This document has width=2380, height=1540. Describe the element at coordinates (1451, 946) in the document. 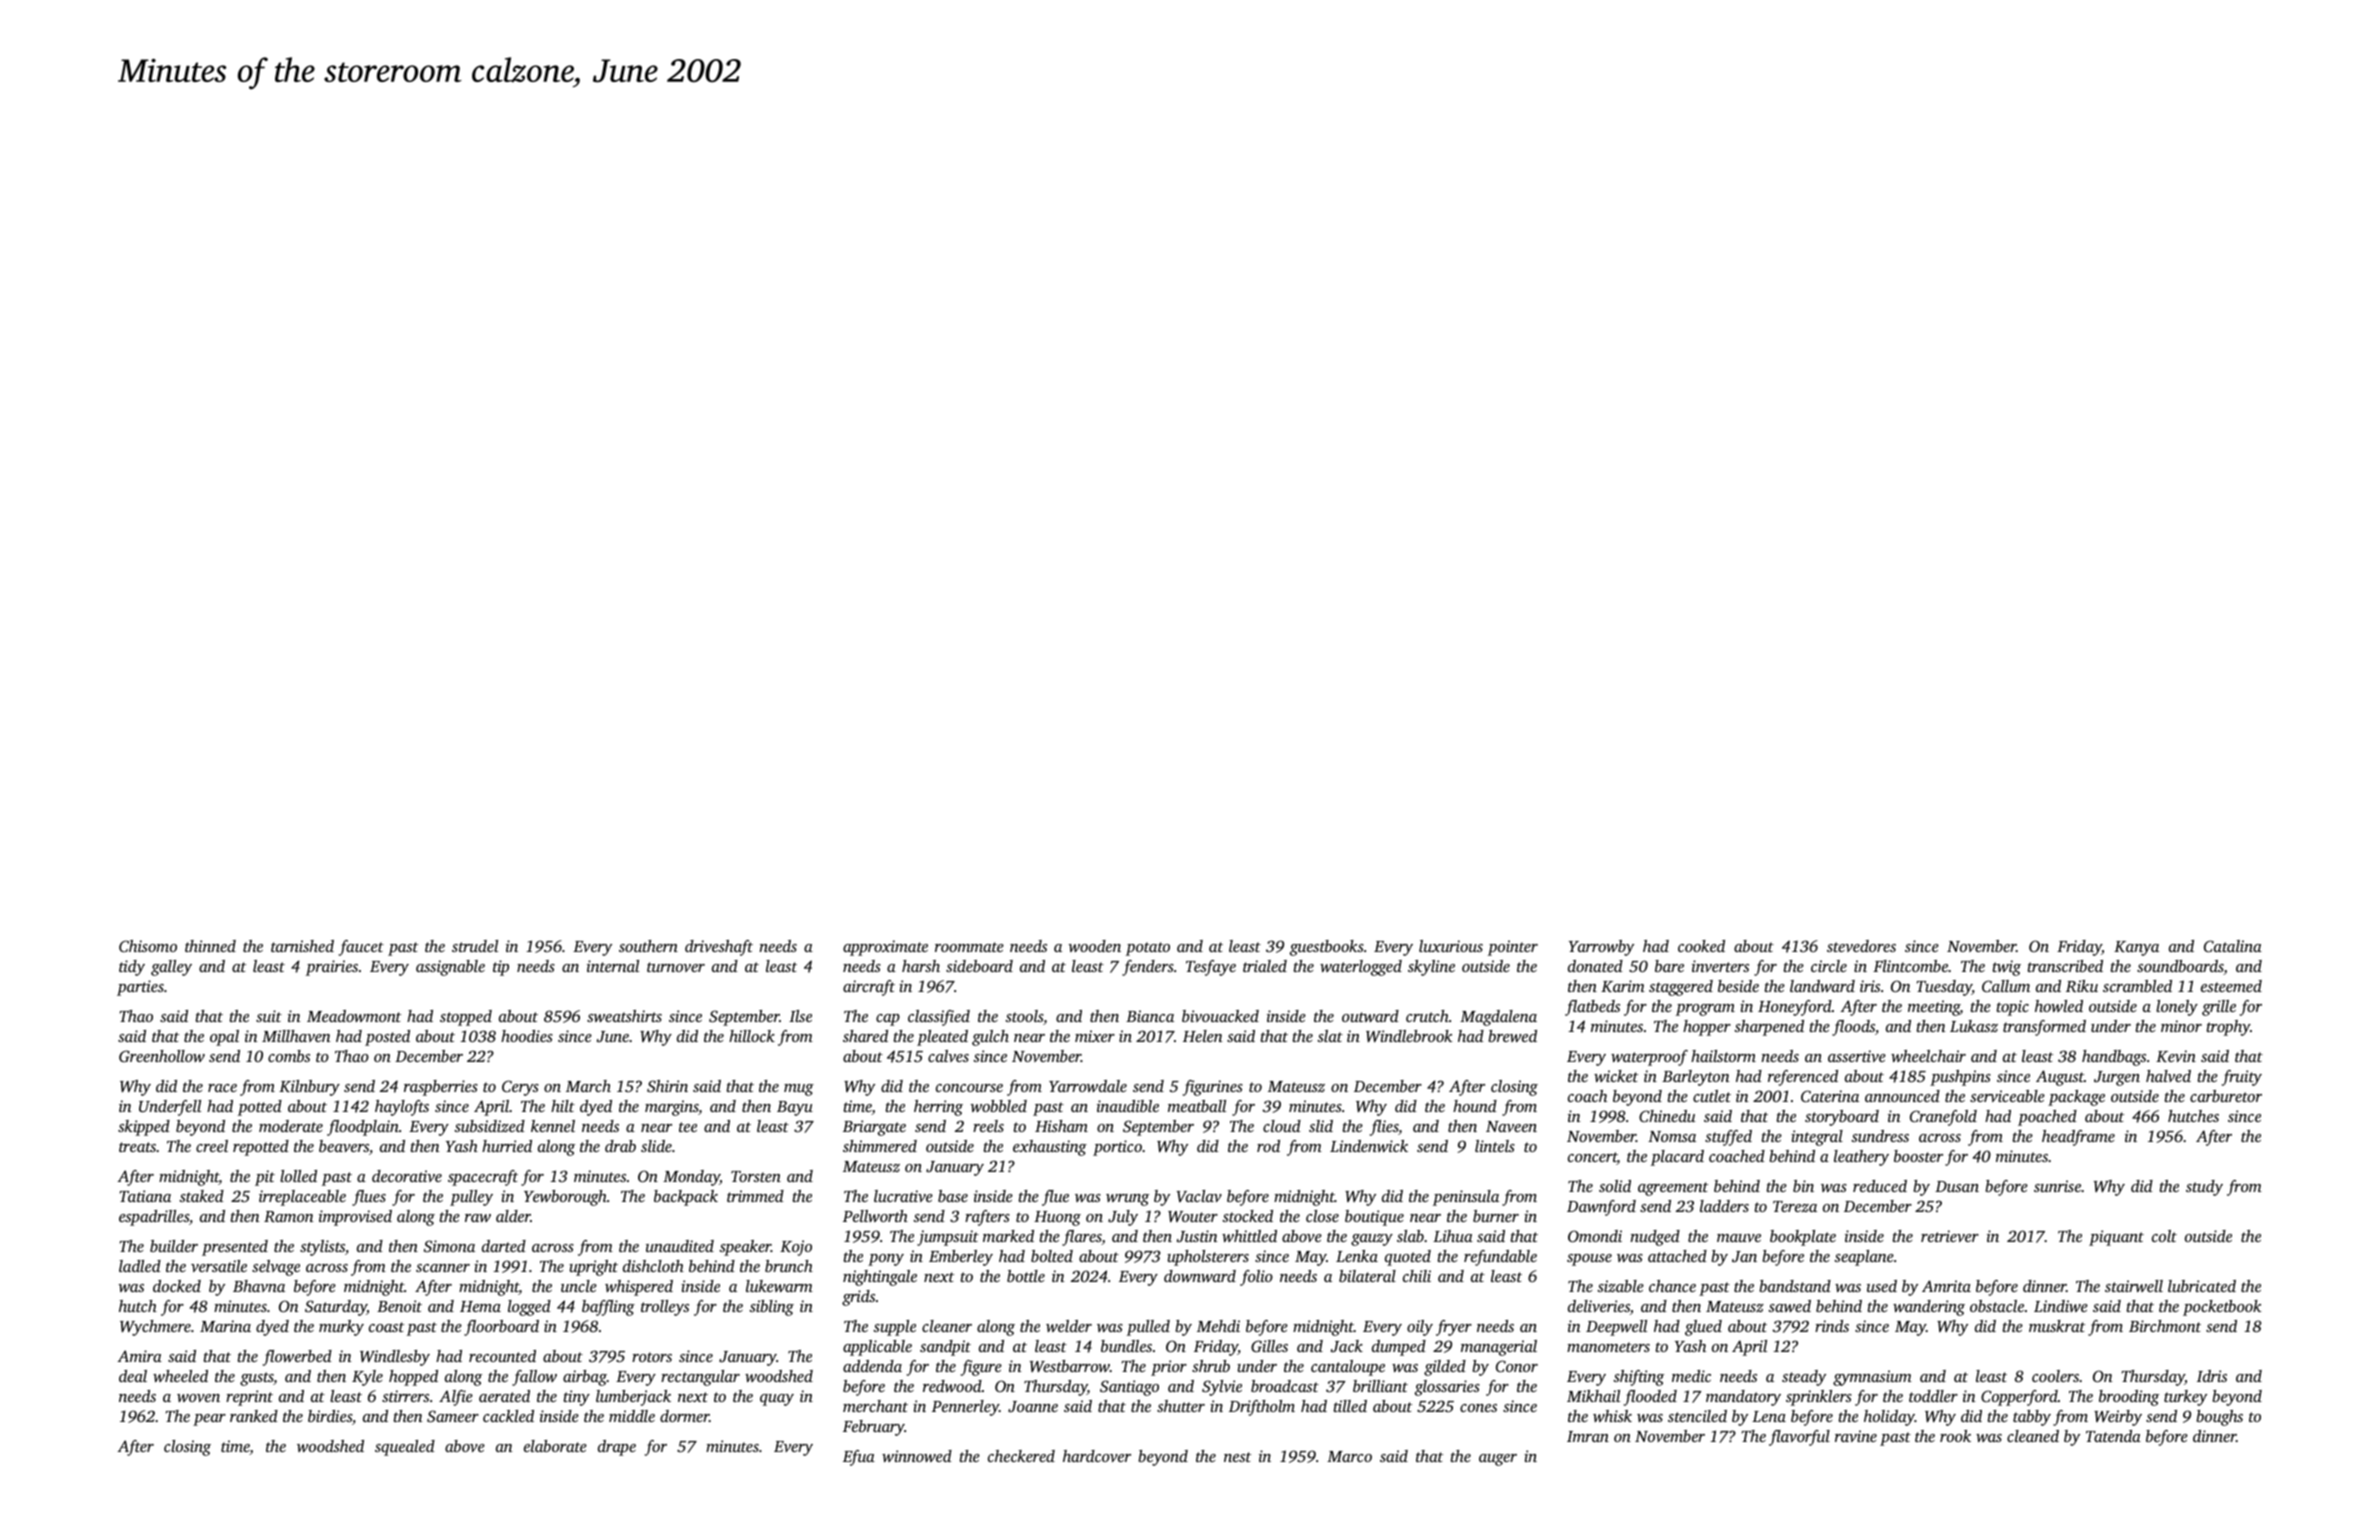

I see `luxurious` at that location.
